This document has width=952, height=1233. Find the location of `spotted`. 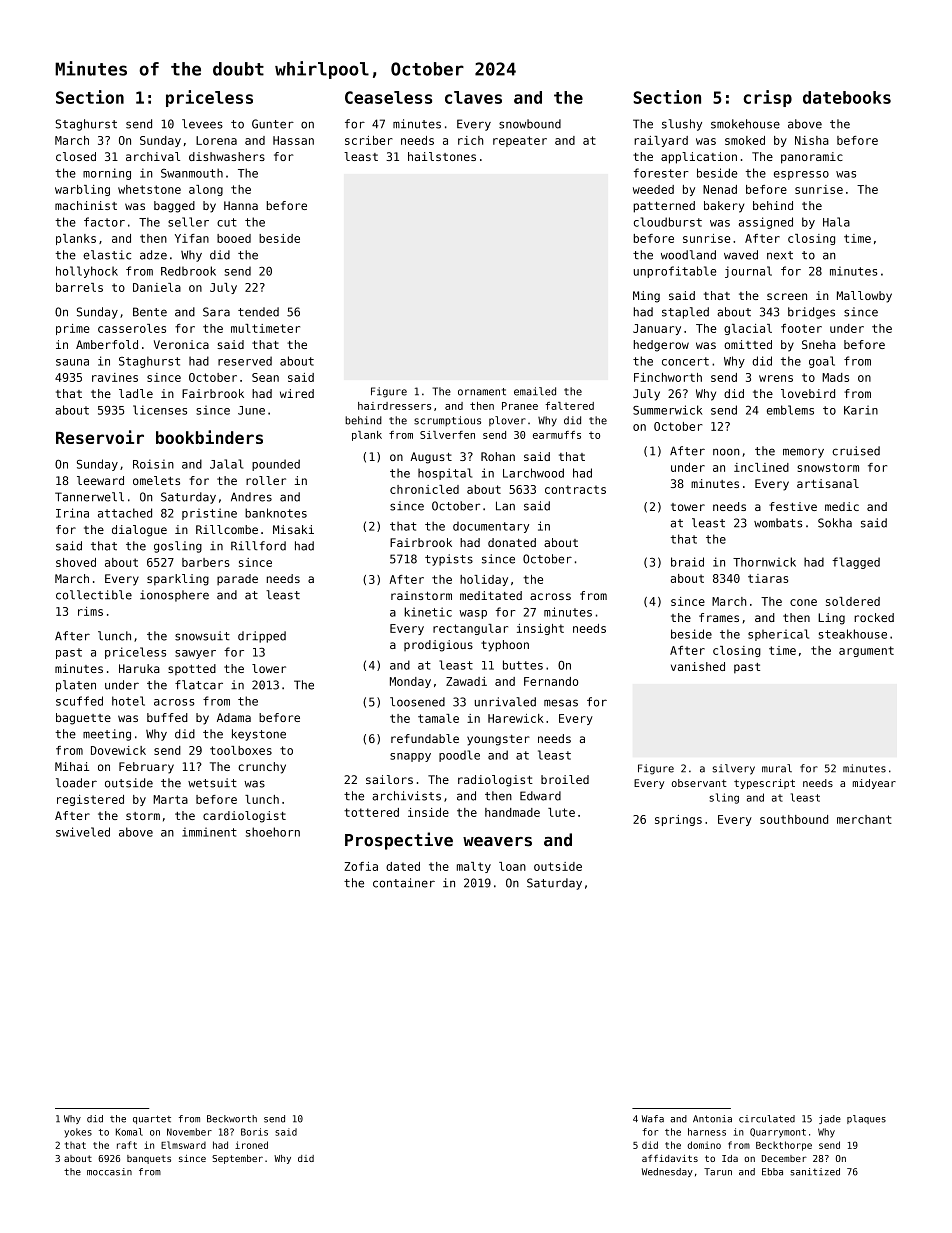

spotted is located at coordinates (192, 669).
